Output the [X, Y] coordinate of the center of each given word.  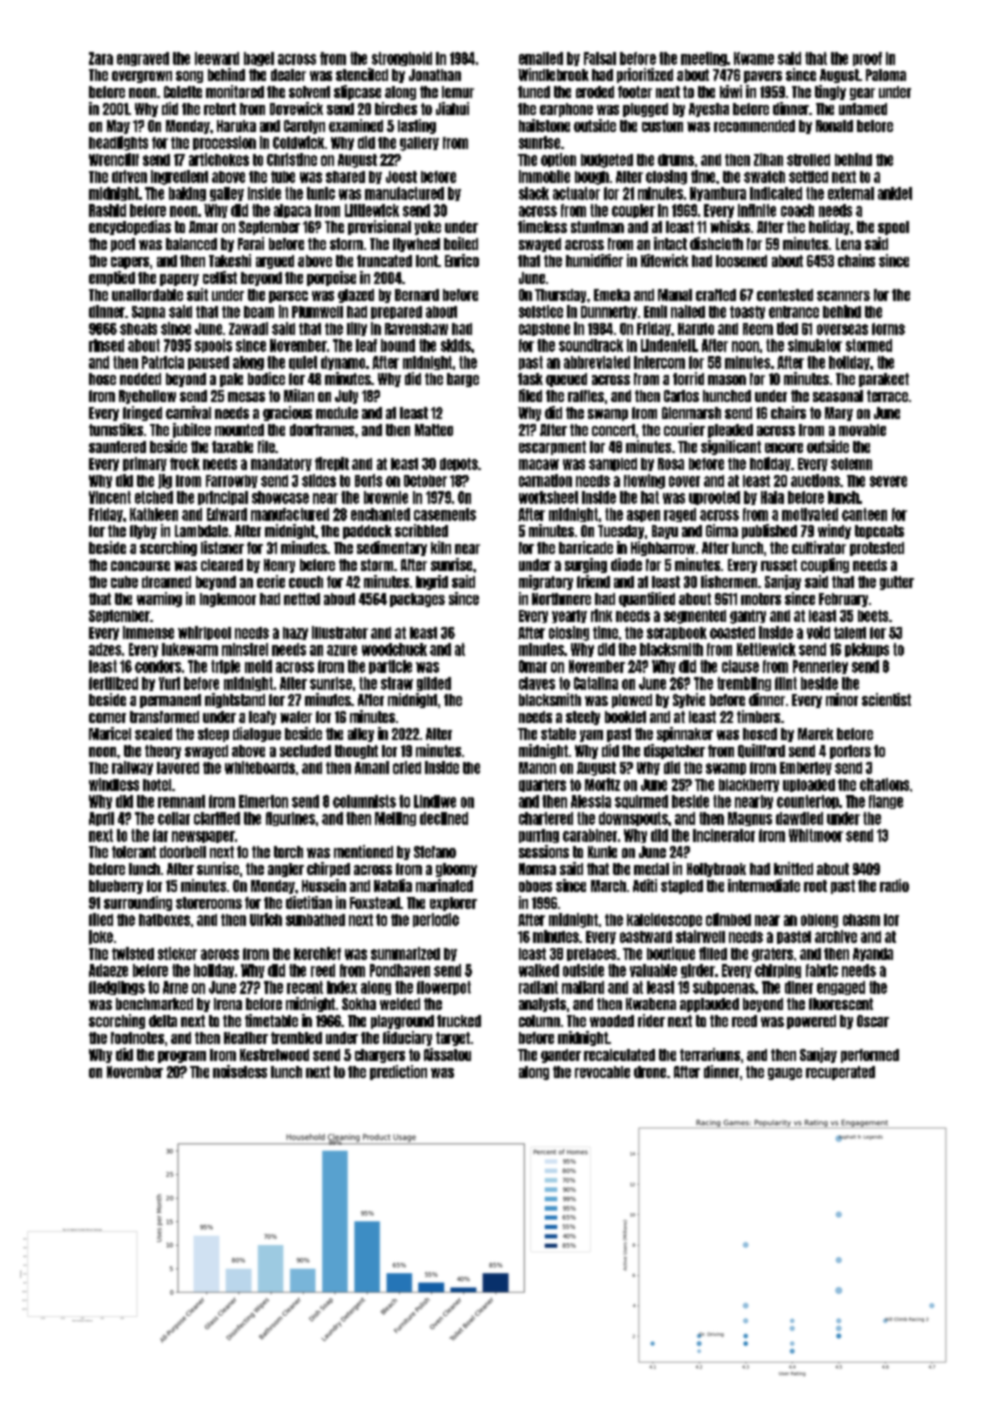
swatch [764, 177]
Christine [292, 159]
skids [456, 345]
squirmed [641, 802]
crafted [716, 295]
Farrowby [232, 481]
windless [114, 784]
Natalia [393, 885]
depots [459, 464]
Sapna [148, 312]
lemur [458, 92]
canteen [864, 514]
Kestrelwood [274, 1055]
